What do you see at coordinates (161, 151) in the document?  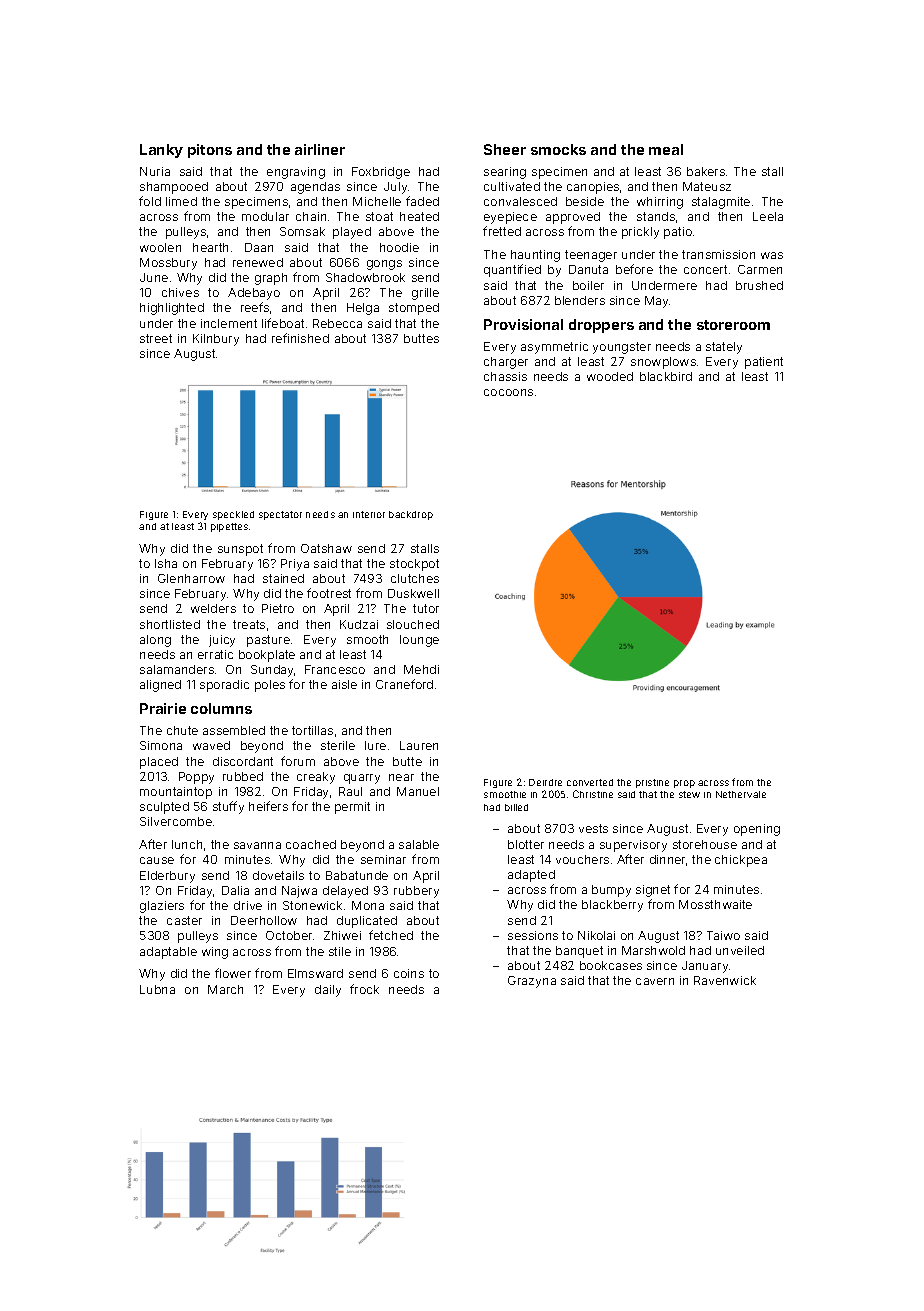 I see `Lanky` at bounding box center [161, 151].
